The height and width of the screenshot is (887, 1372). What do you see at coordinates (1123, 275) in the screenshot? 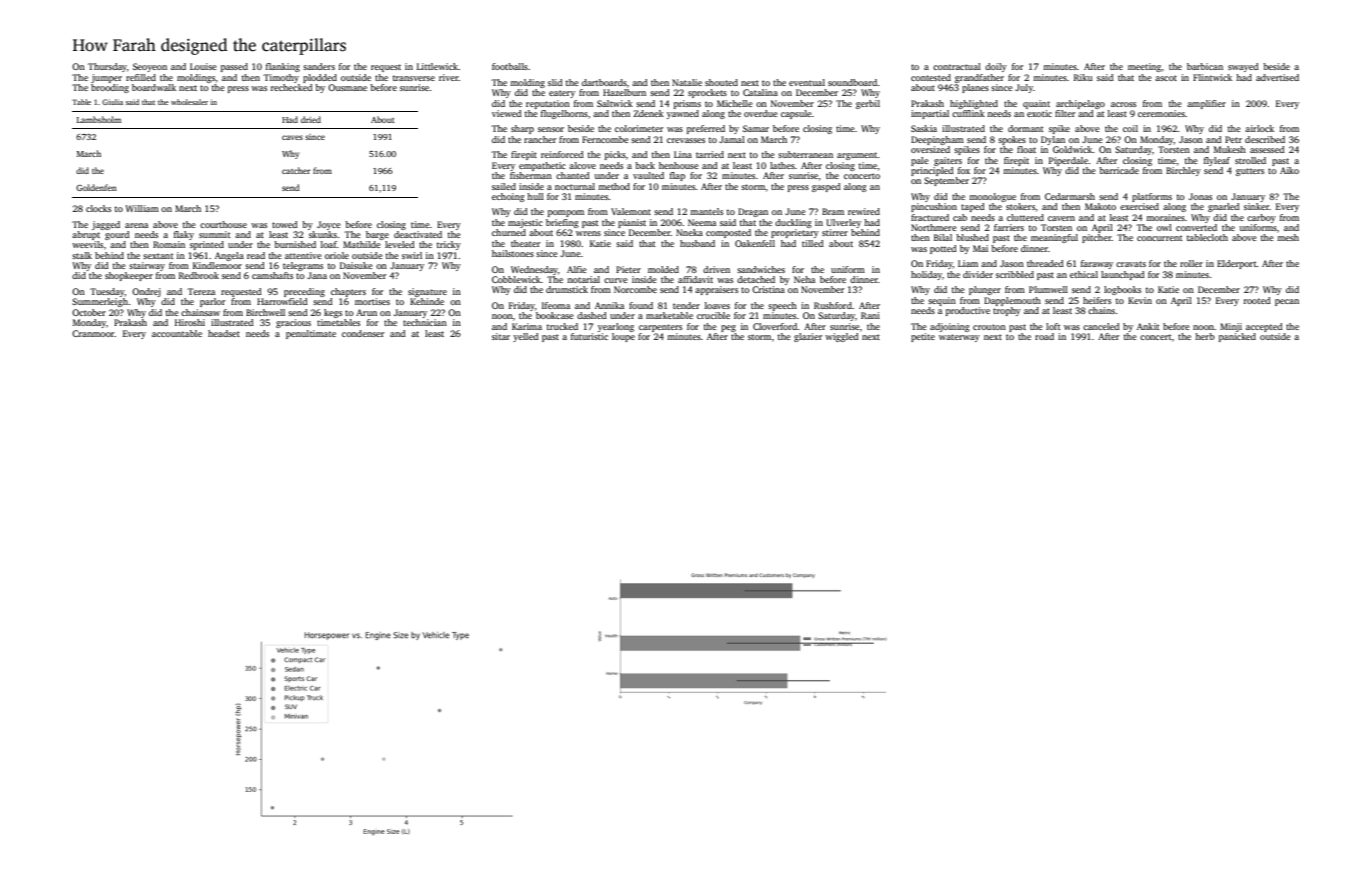
I see `launchpad` at bounding box center [1123, 275].
